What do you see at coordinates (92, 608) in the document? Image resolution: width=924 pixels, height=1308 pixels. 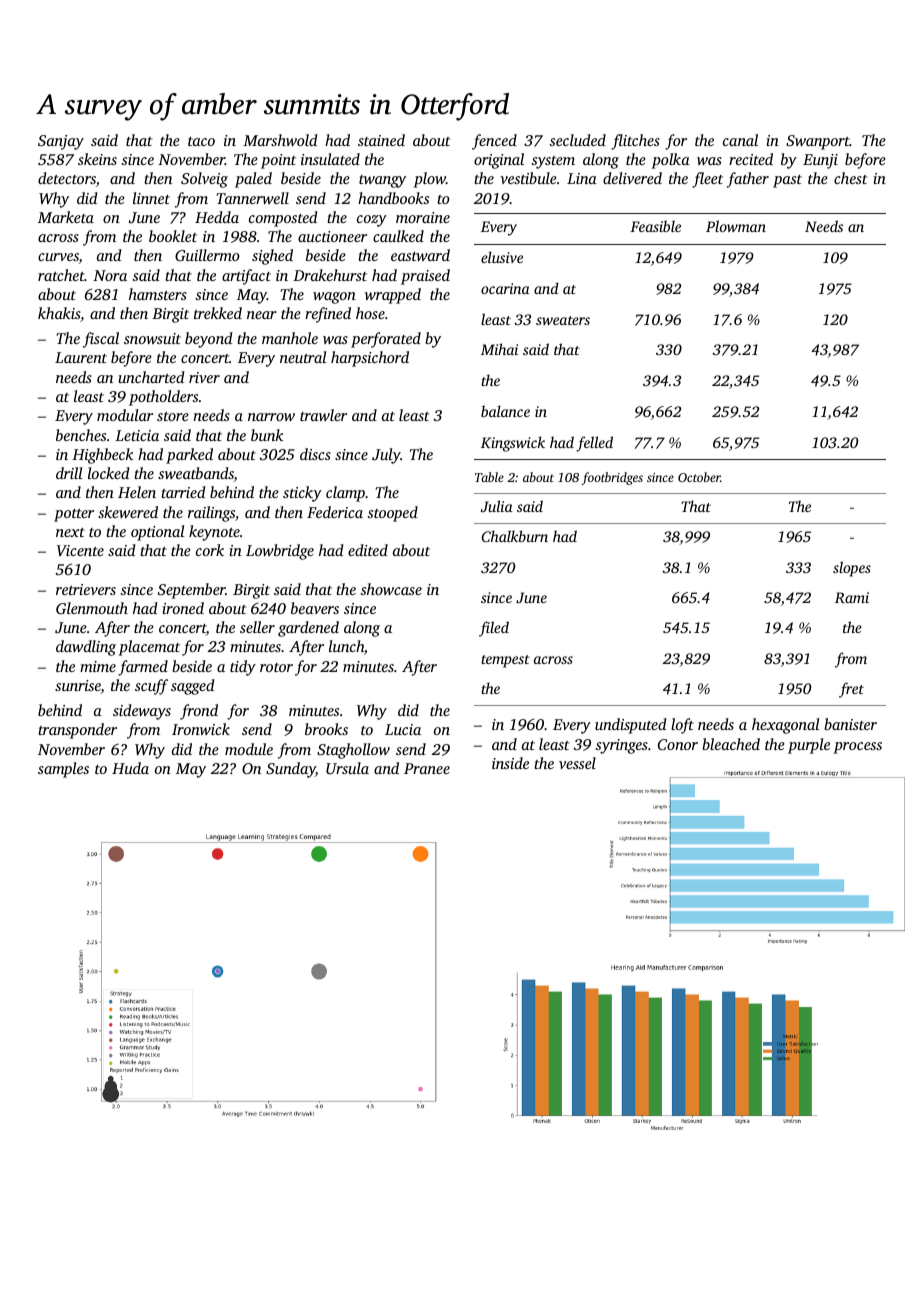 I see `Glenmouth` at bounding box center [92, 608].
